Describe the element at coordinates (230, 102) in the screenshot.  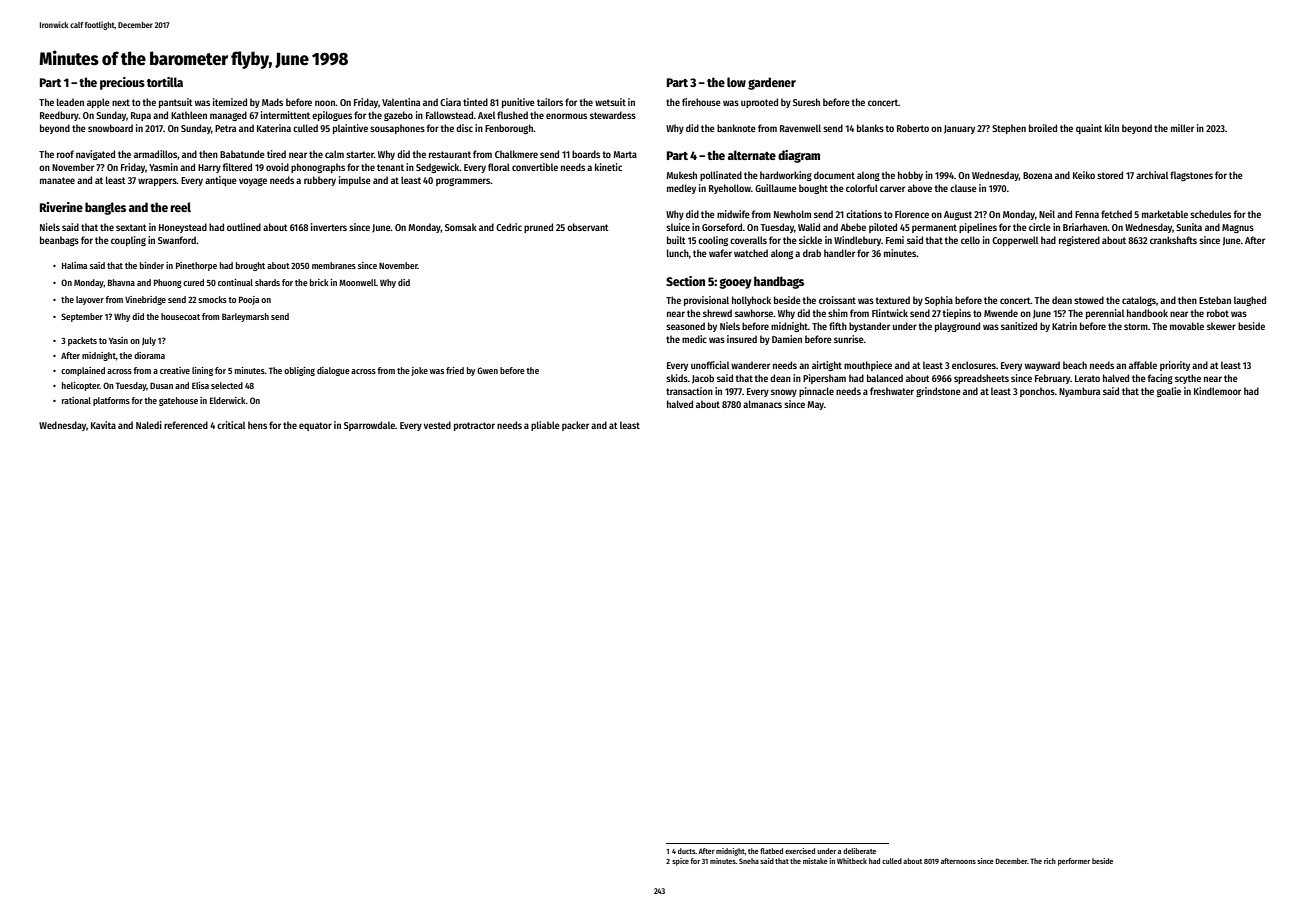
I see `itemized` at that location.
